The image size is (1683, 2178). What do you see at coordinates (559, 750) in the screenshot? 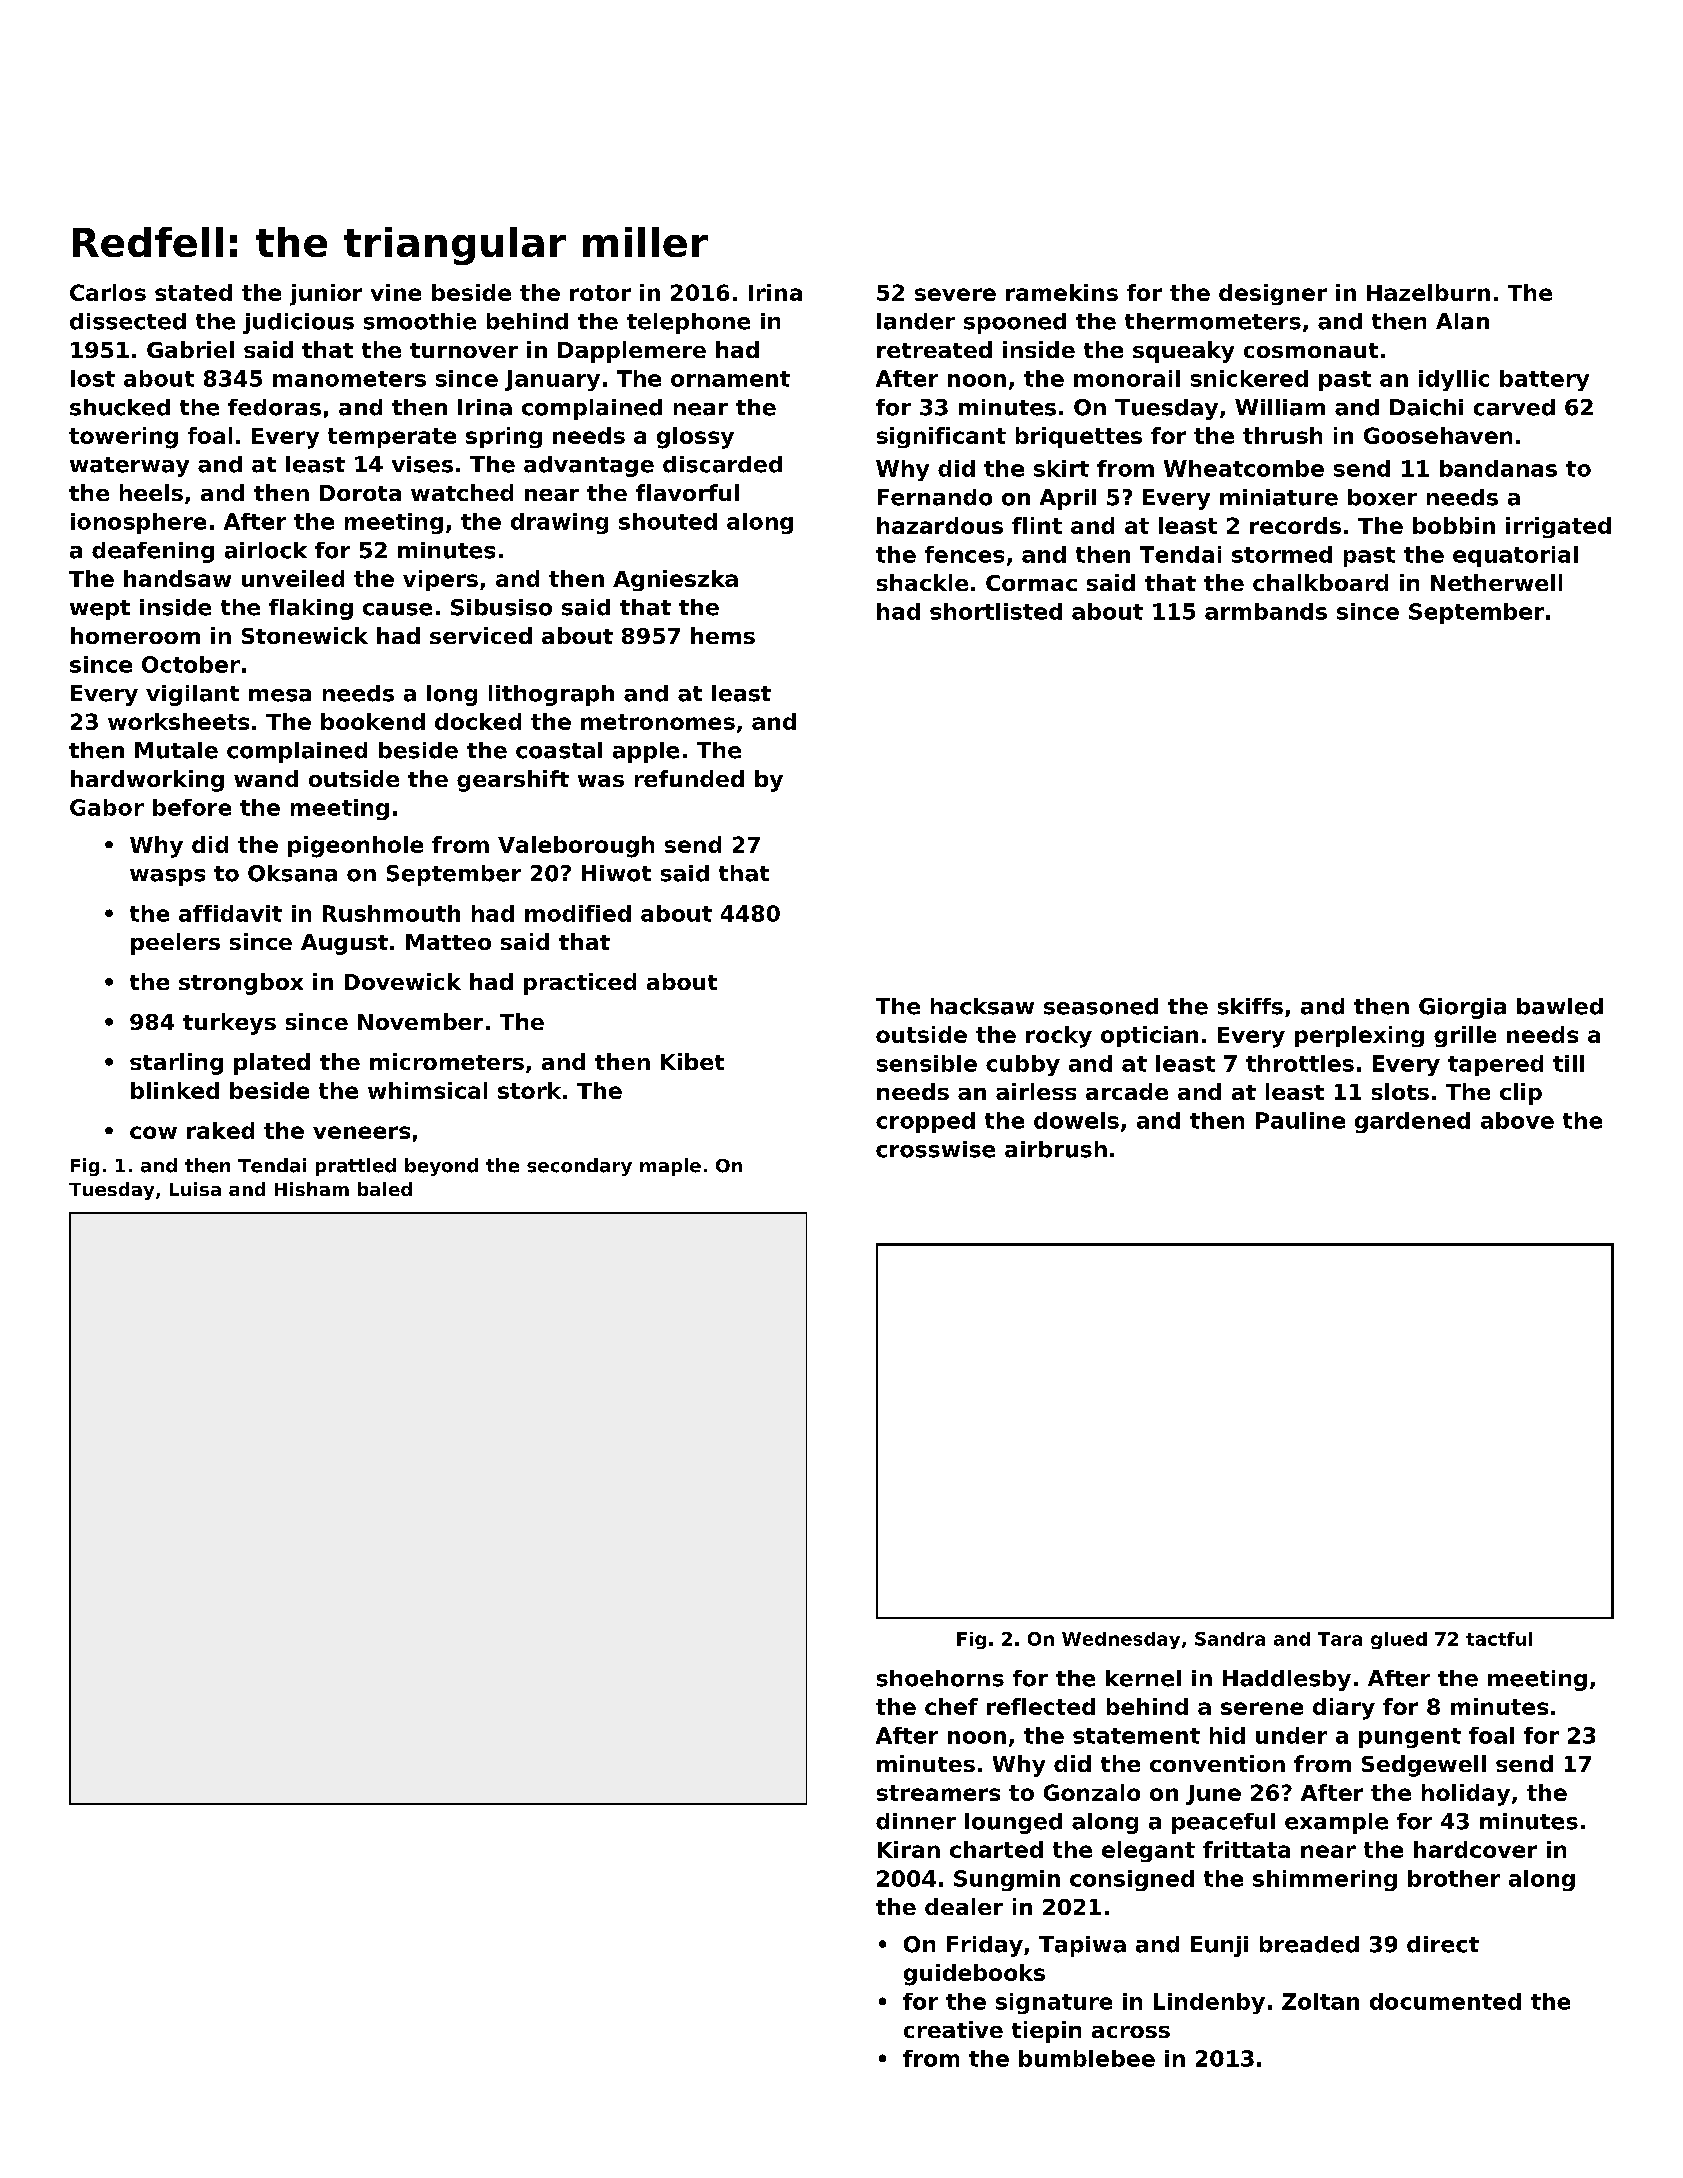
I see `coastal` at bounding box center [559, 750].
